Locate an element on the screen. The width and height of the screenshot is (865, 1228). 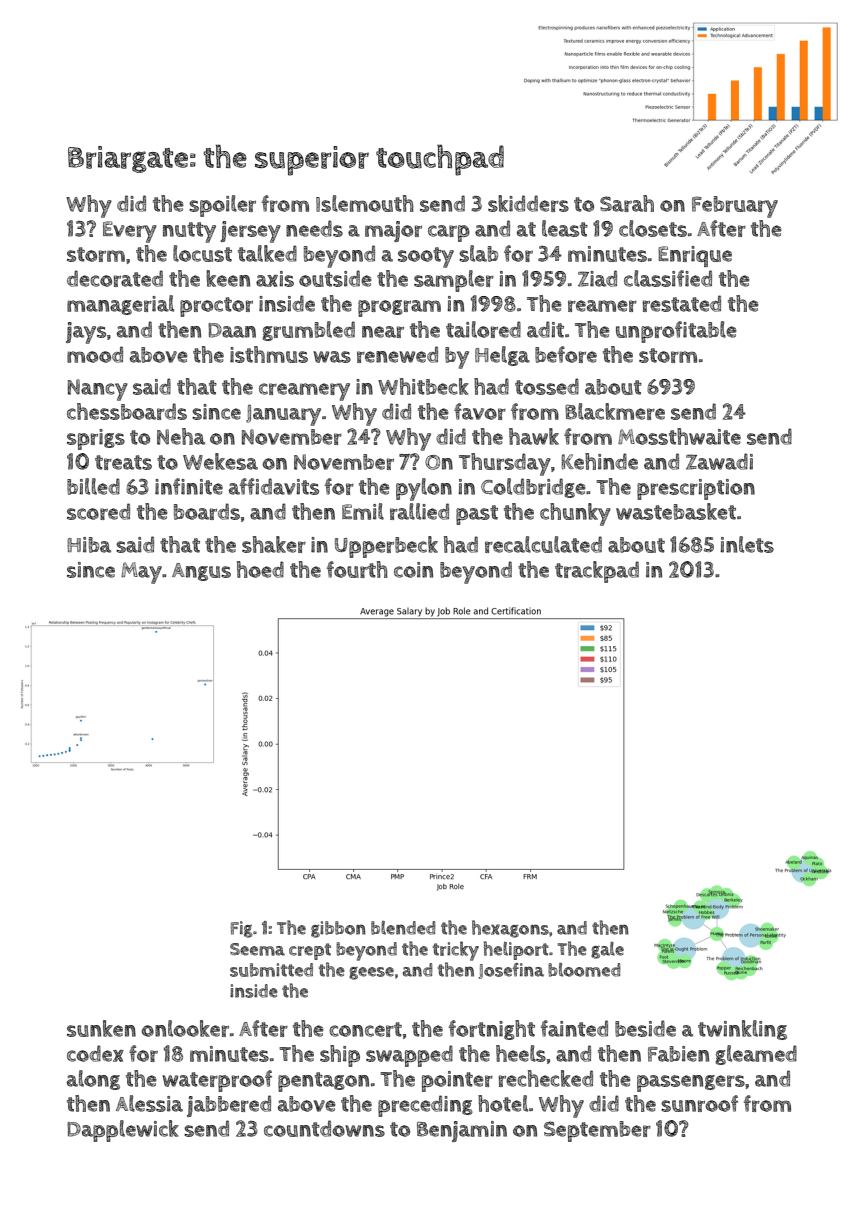
chunky is located at coordinates (575, 514).
